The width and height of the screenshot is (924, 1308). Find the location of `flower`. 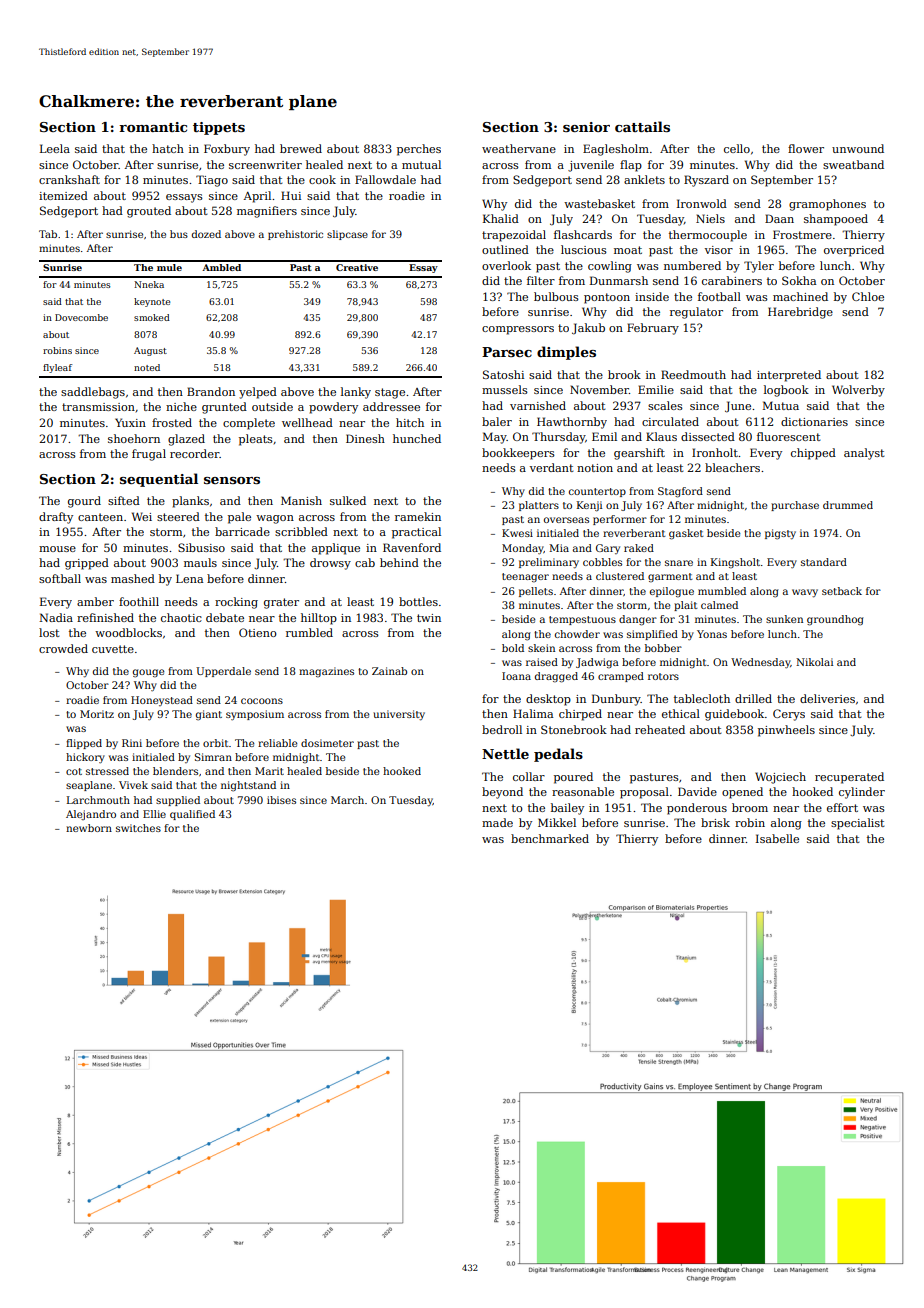

flower is located at coordinates (806, 148).
